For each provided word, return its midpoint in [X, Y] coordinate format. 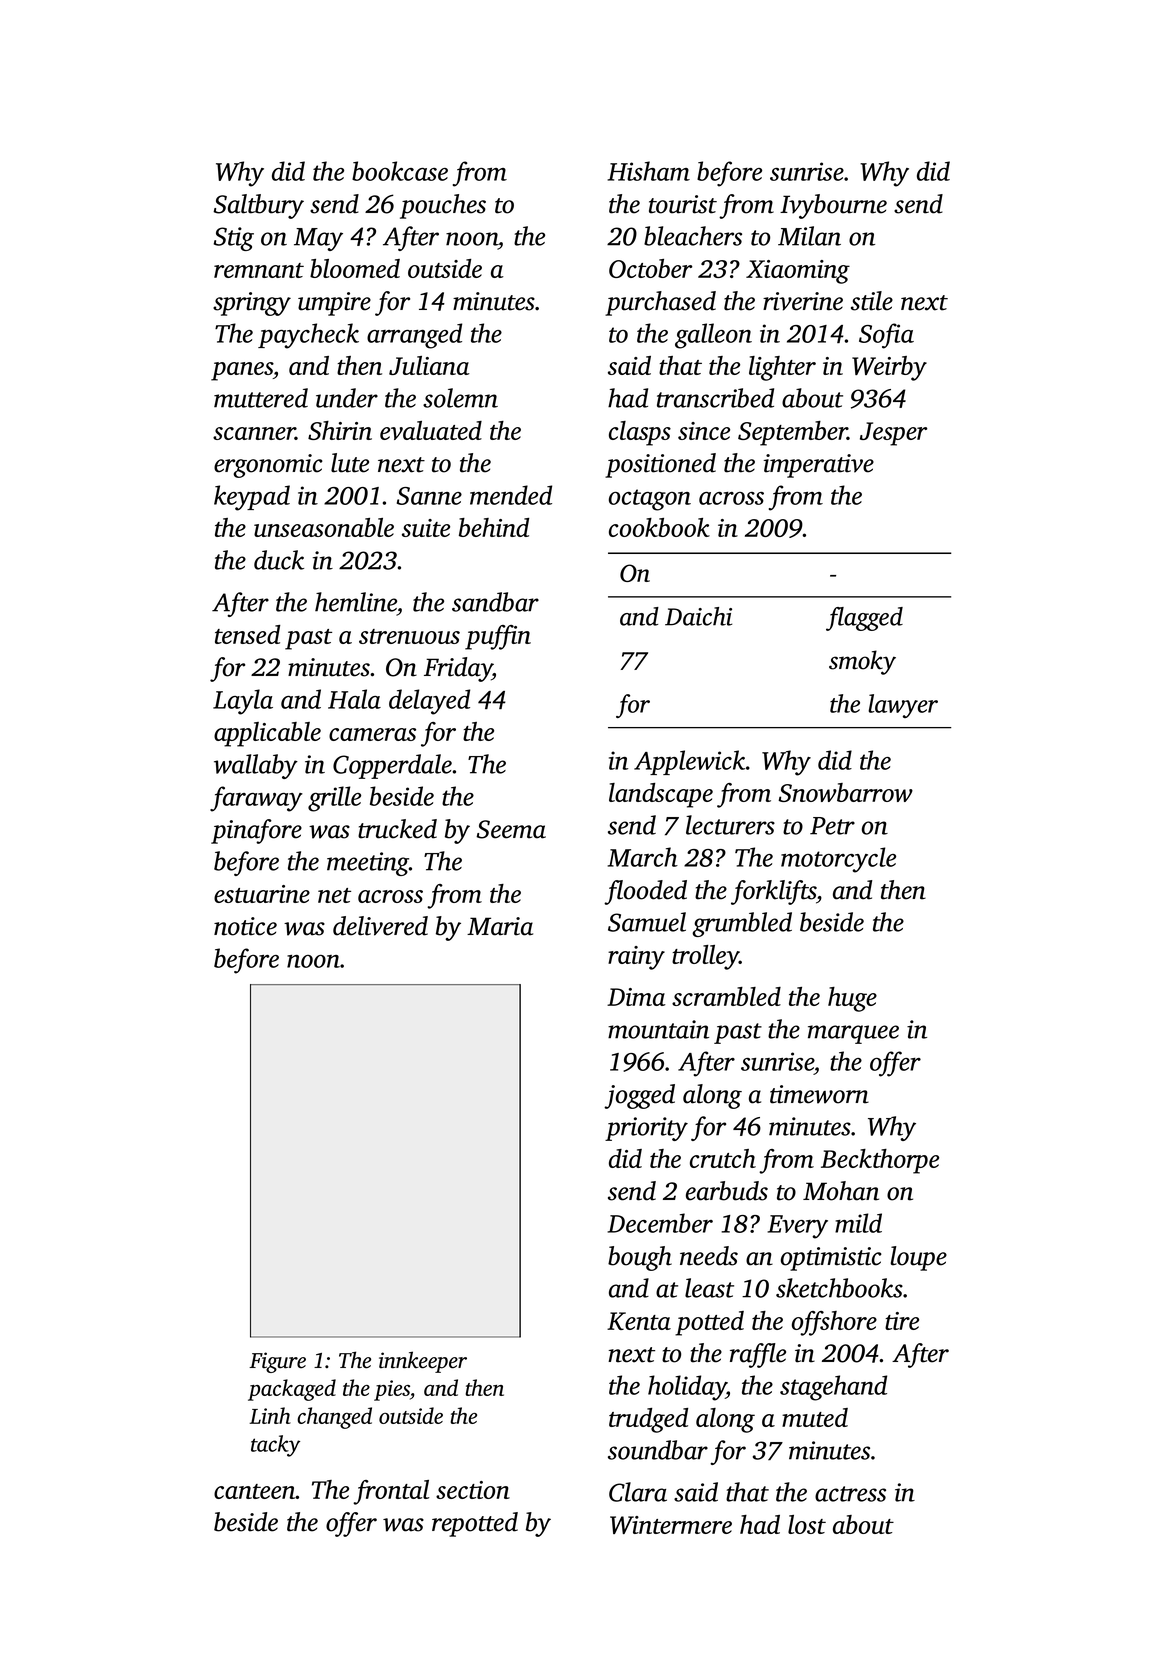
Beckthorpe [880, 1161]
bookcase [400, 171]
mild [858, 1223]
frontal [391, 1492]
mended [511, 495]
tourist [683, 204]
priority [646, 1129]
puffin [498, 637]
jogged [639, 1096]
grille [334, 799]
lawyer [903, 706]
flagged [864, 619]
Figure [277, 1362]
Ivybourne [833, 206]
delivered [380, 926]
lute [350, 463]
